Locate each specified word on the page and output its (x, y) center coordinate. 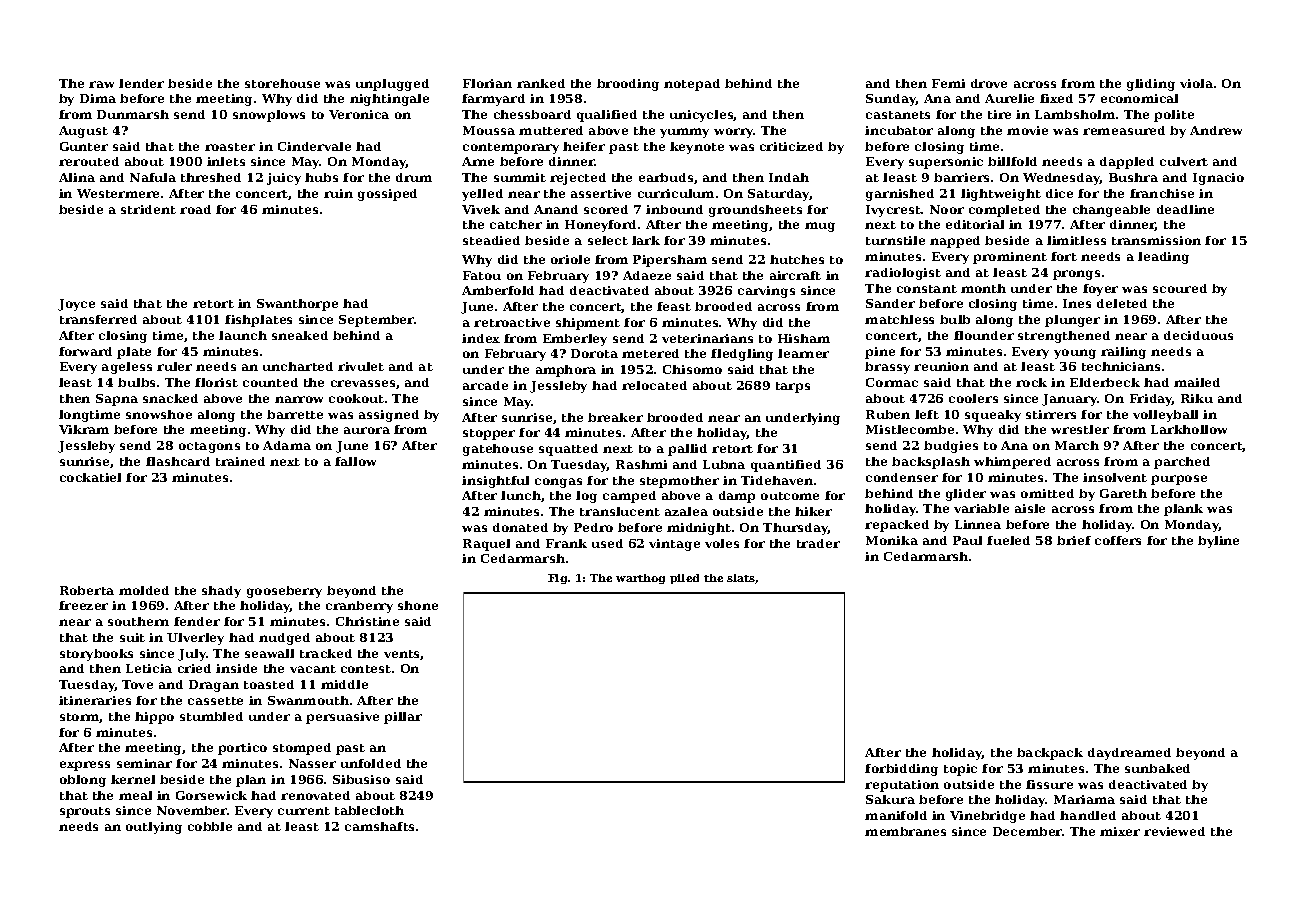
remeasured (1124, 130)
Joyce (76, 305)
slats (741, 579)
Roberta (87, 590)
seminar (144, 763)
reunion (941, 366)
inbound (674, 209)
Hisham (804, 338)
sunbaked (1157, 768)
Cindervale (314, 146)
